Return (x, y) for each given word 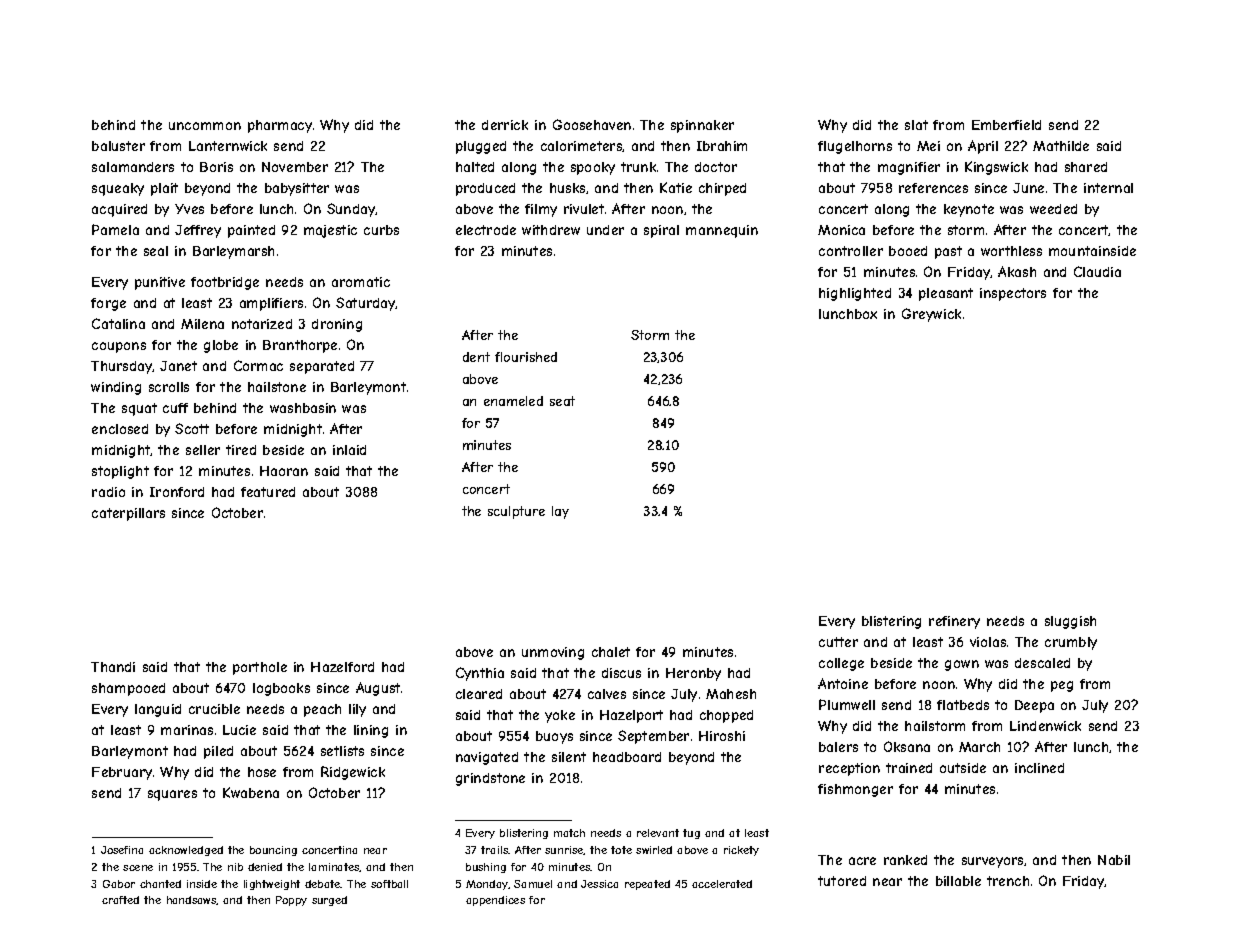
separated (322, 367)
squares (172, 795)
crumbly (1071, 643)
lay (560, 512)
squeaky (118, 189)
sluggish (1070, 622)
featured (268, 492)
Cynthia (480, 674)
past (948, 252)
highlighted (855, 294)
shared (1086, 167)
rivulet (584, 209)
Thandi (113, 667)
